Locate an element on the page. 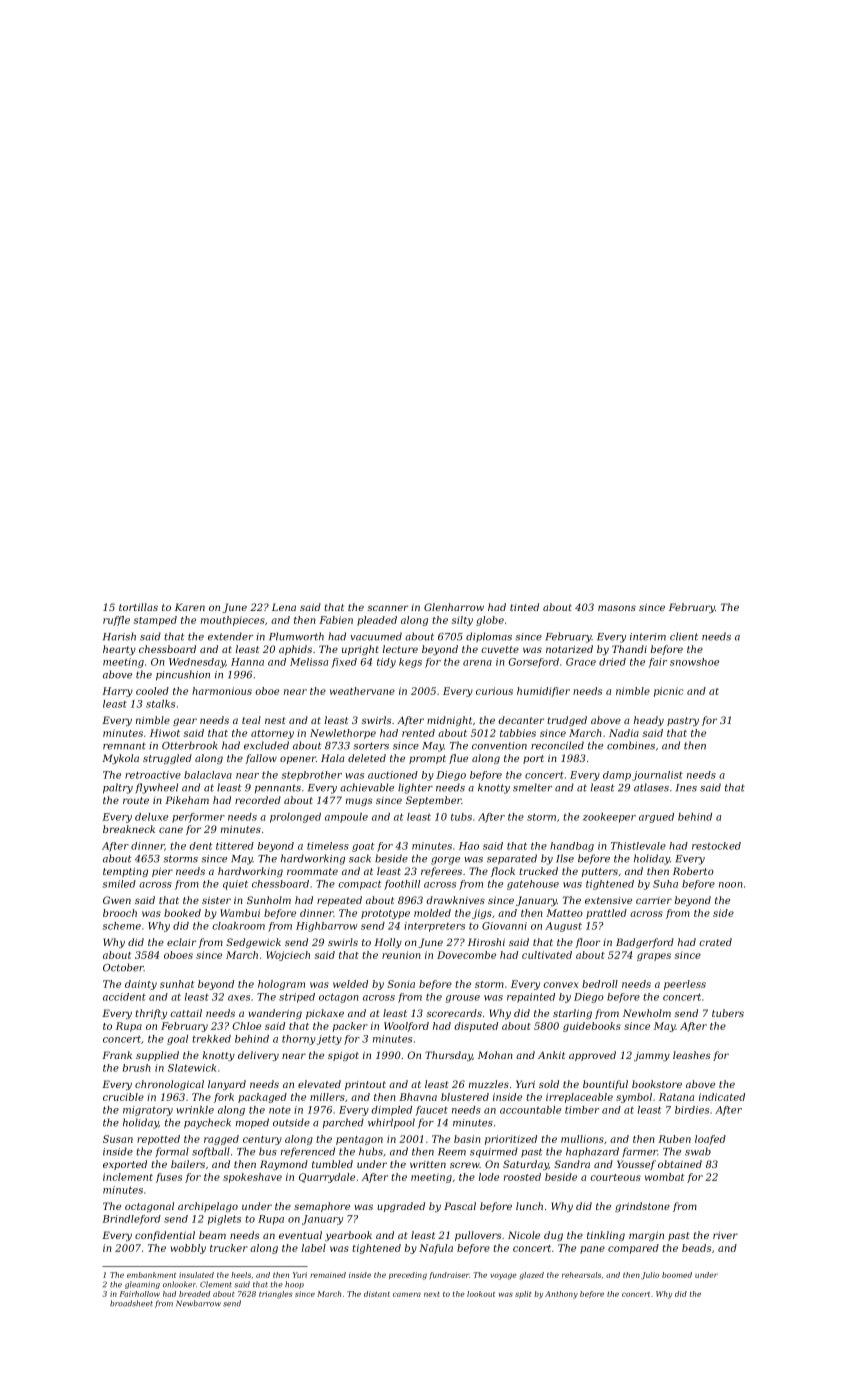 This document has width=849, height=1400. spokeshave is located at coordinates (252, 1178).
